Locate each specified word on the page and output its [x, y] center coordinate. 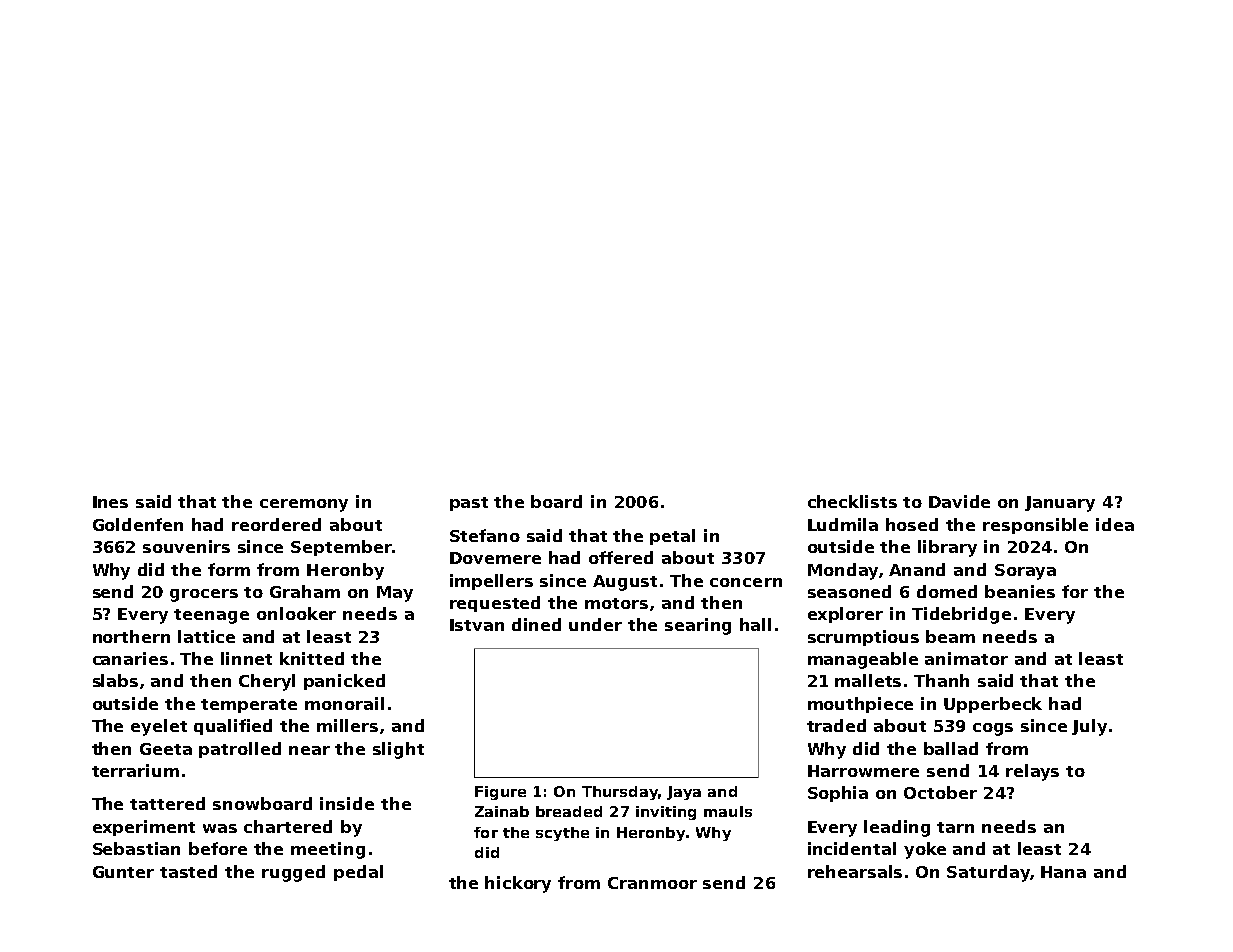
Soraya [1025, 572]
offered [621, 557]
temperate [249, 706]
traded [836, 725]
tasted [188, 871]
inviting [666, 813]
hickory [518, 884]
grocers [204, 595]
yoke [925, 850]
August [625, 583]
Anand [917, 569]
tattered [167, 803]
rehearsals [855, 871]
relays [1032, 772]
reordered [276, 524]
